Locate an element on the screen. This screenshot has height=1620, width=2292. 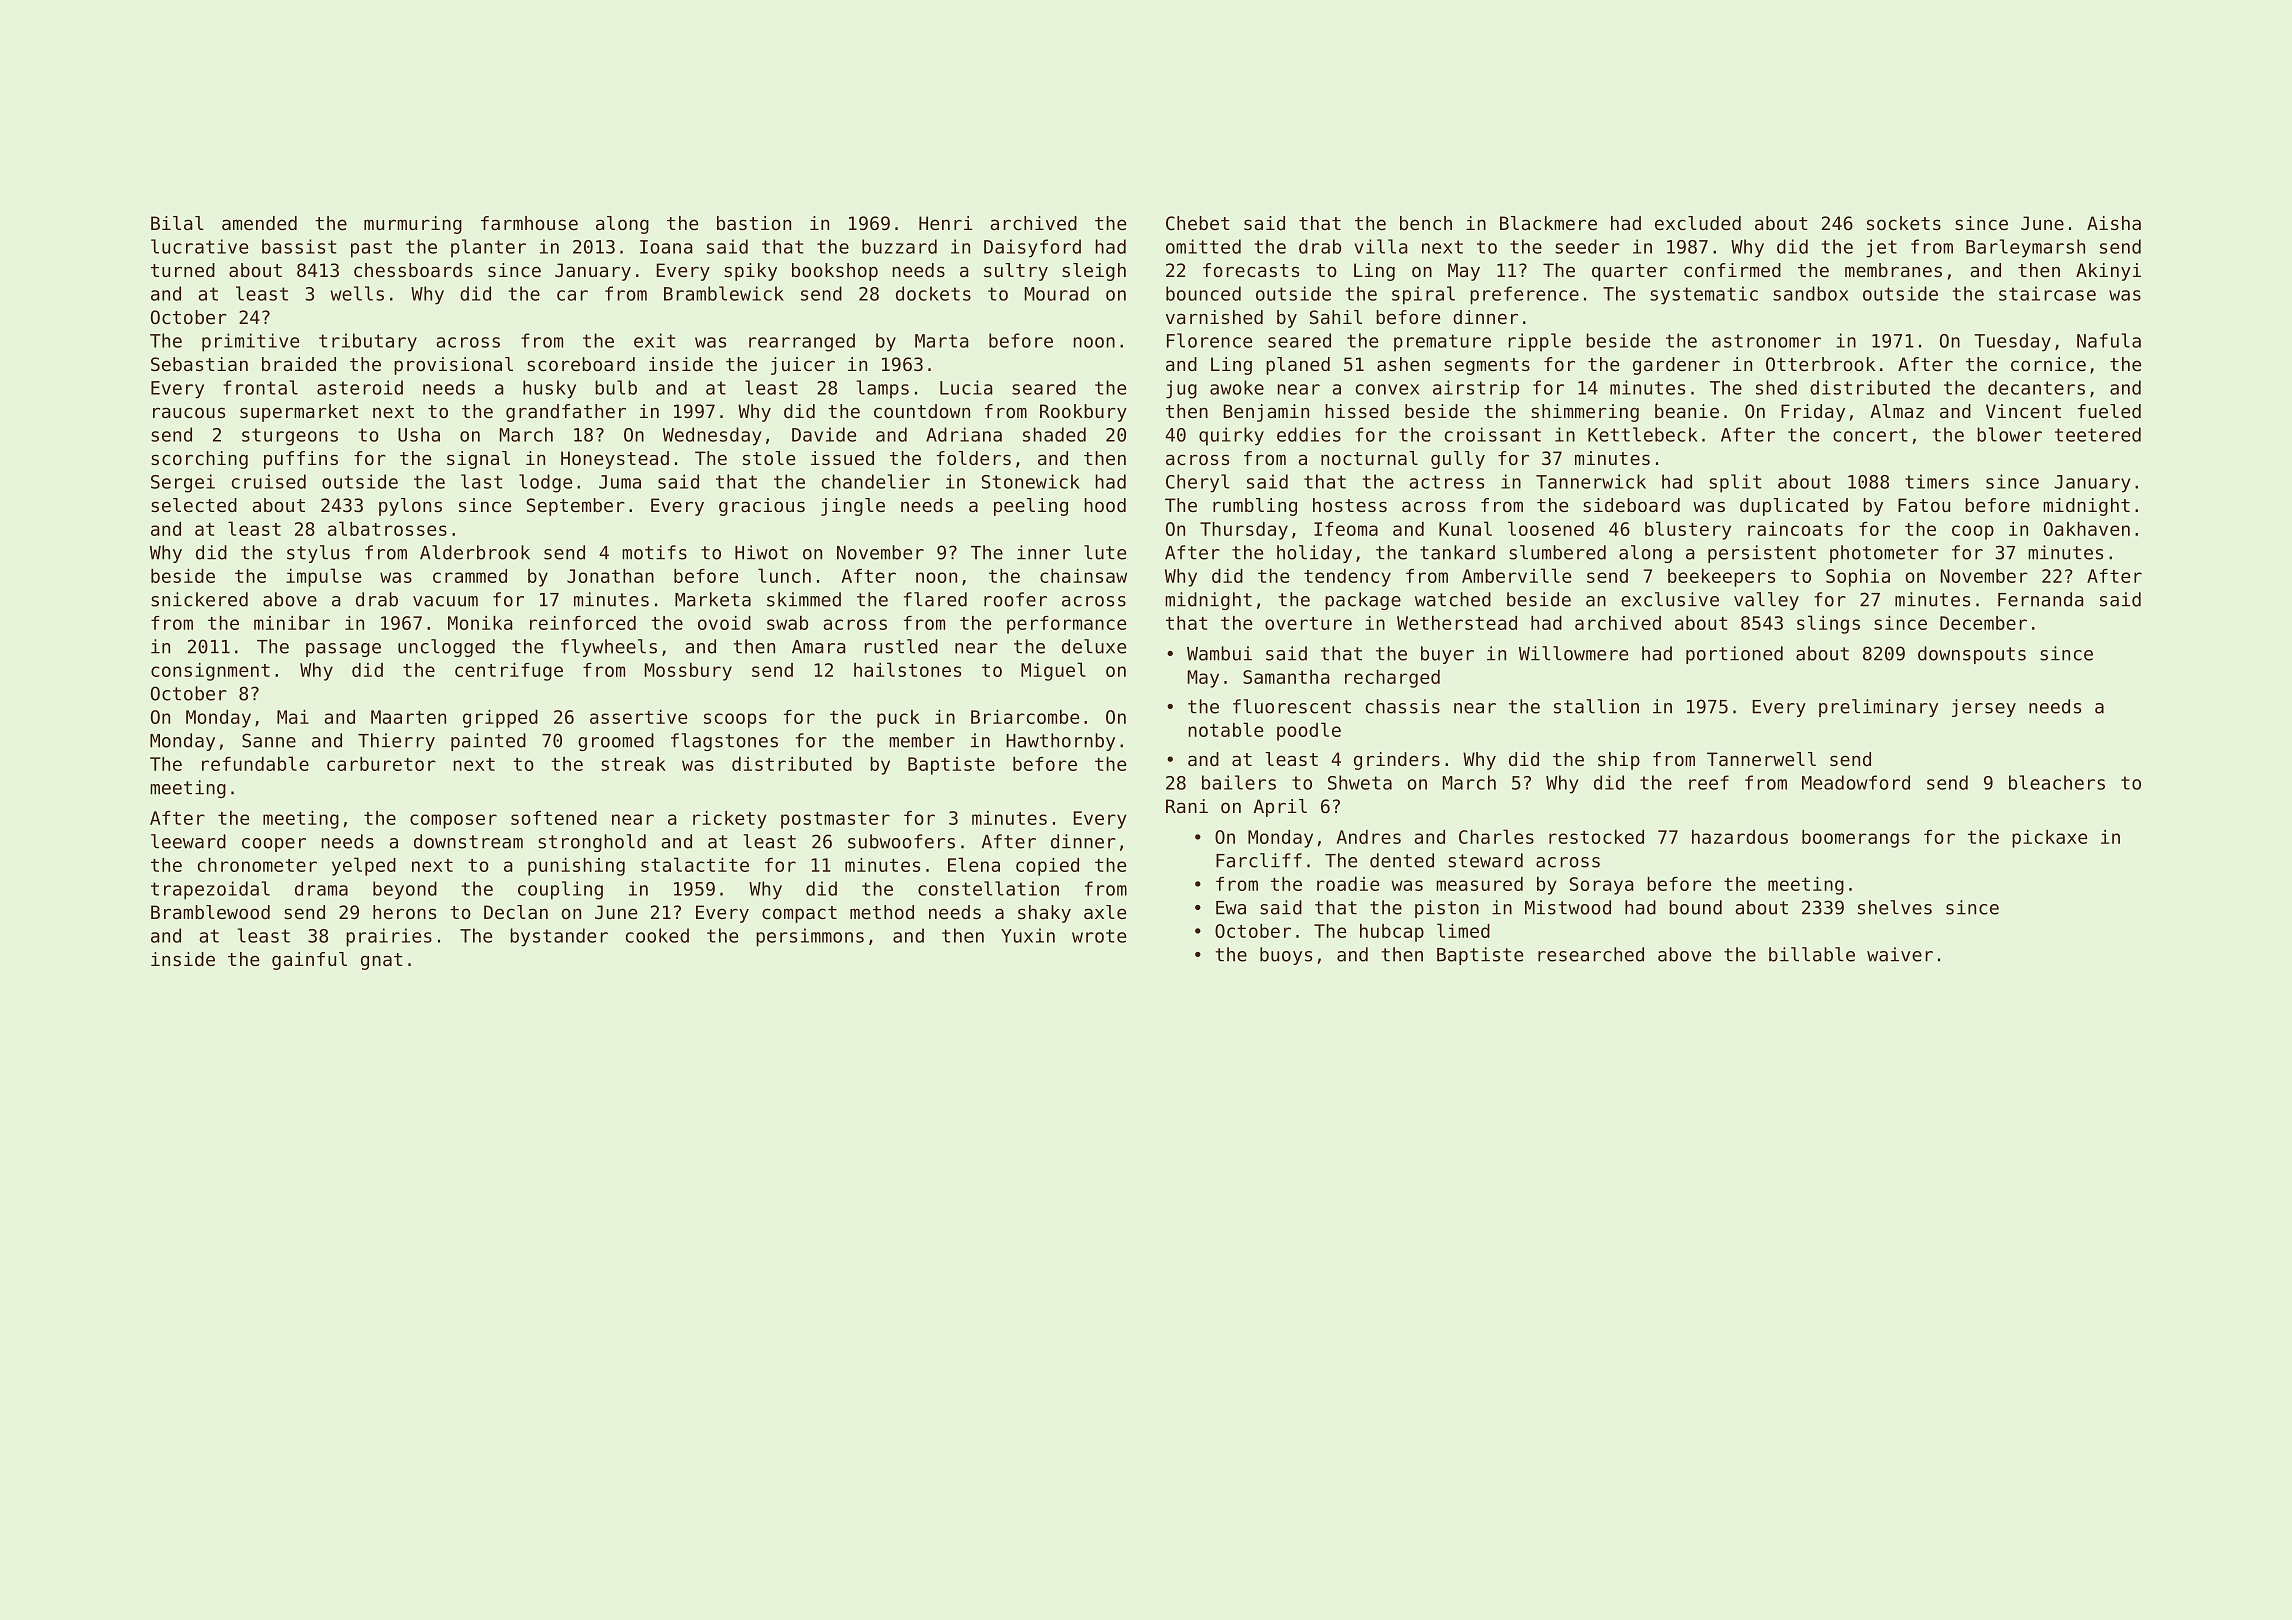
Aisha is located at coordinates (2114, 223).
